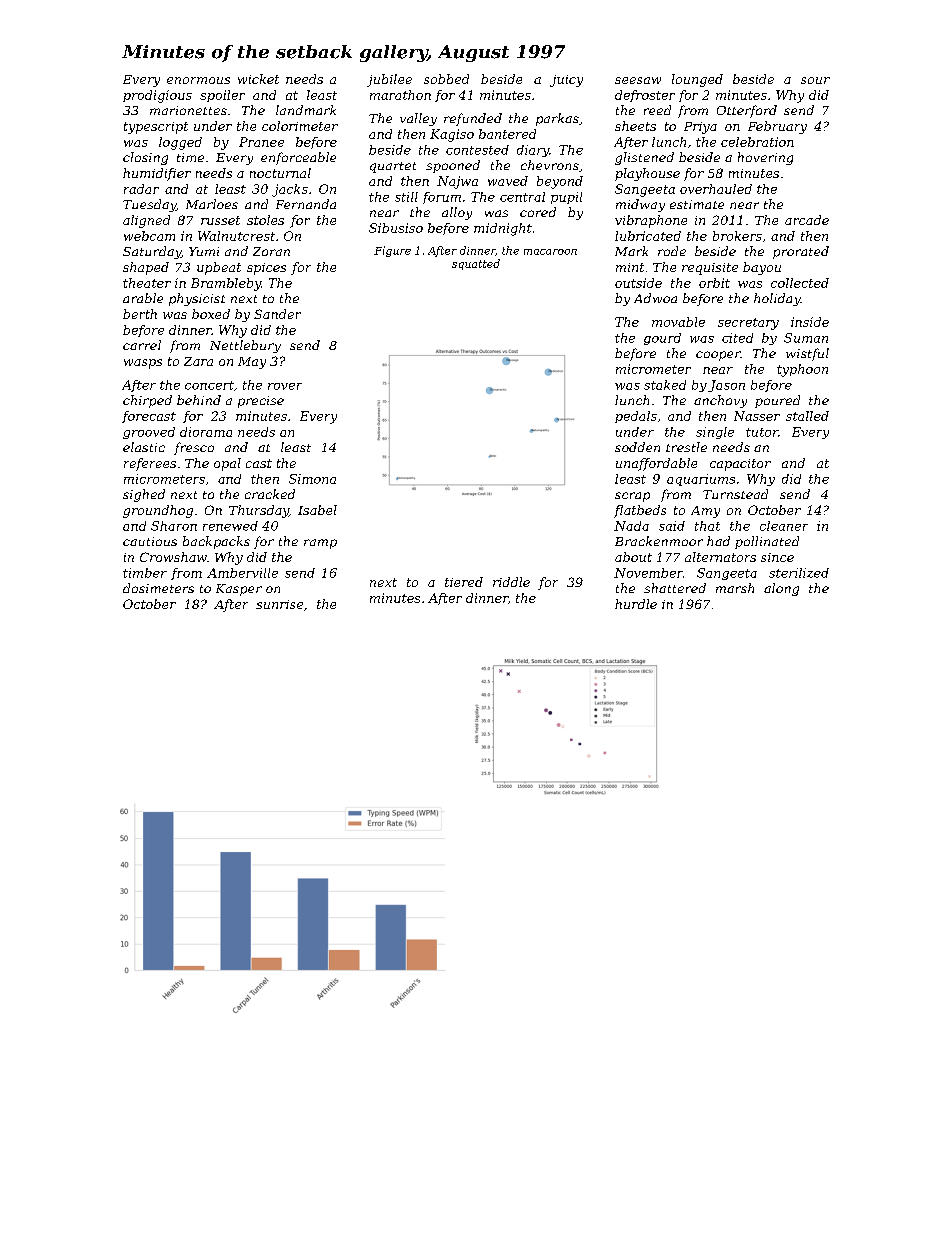 The height and width of the screenshot is (1233, 952). What do you see at coordinates (697, 80) in the screenshot?
I see `lounged` at bounding box center [697, 80].
